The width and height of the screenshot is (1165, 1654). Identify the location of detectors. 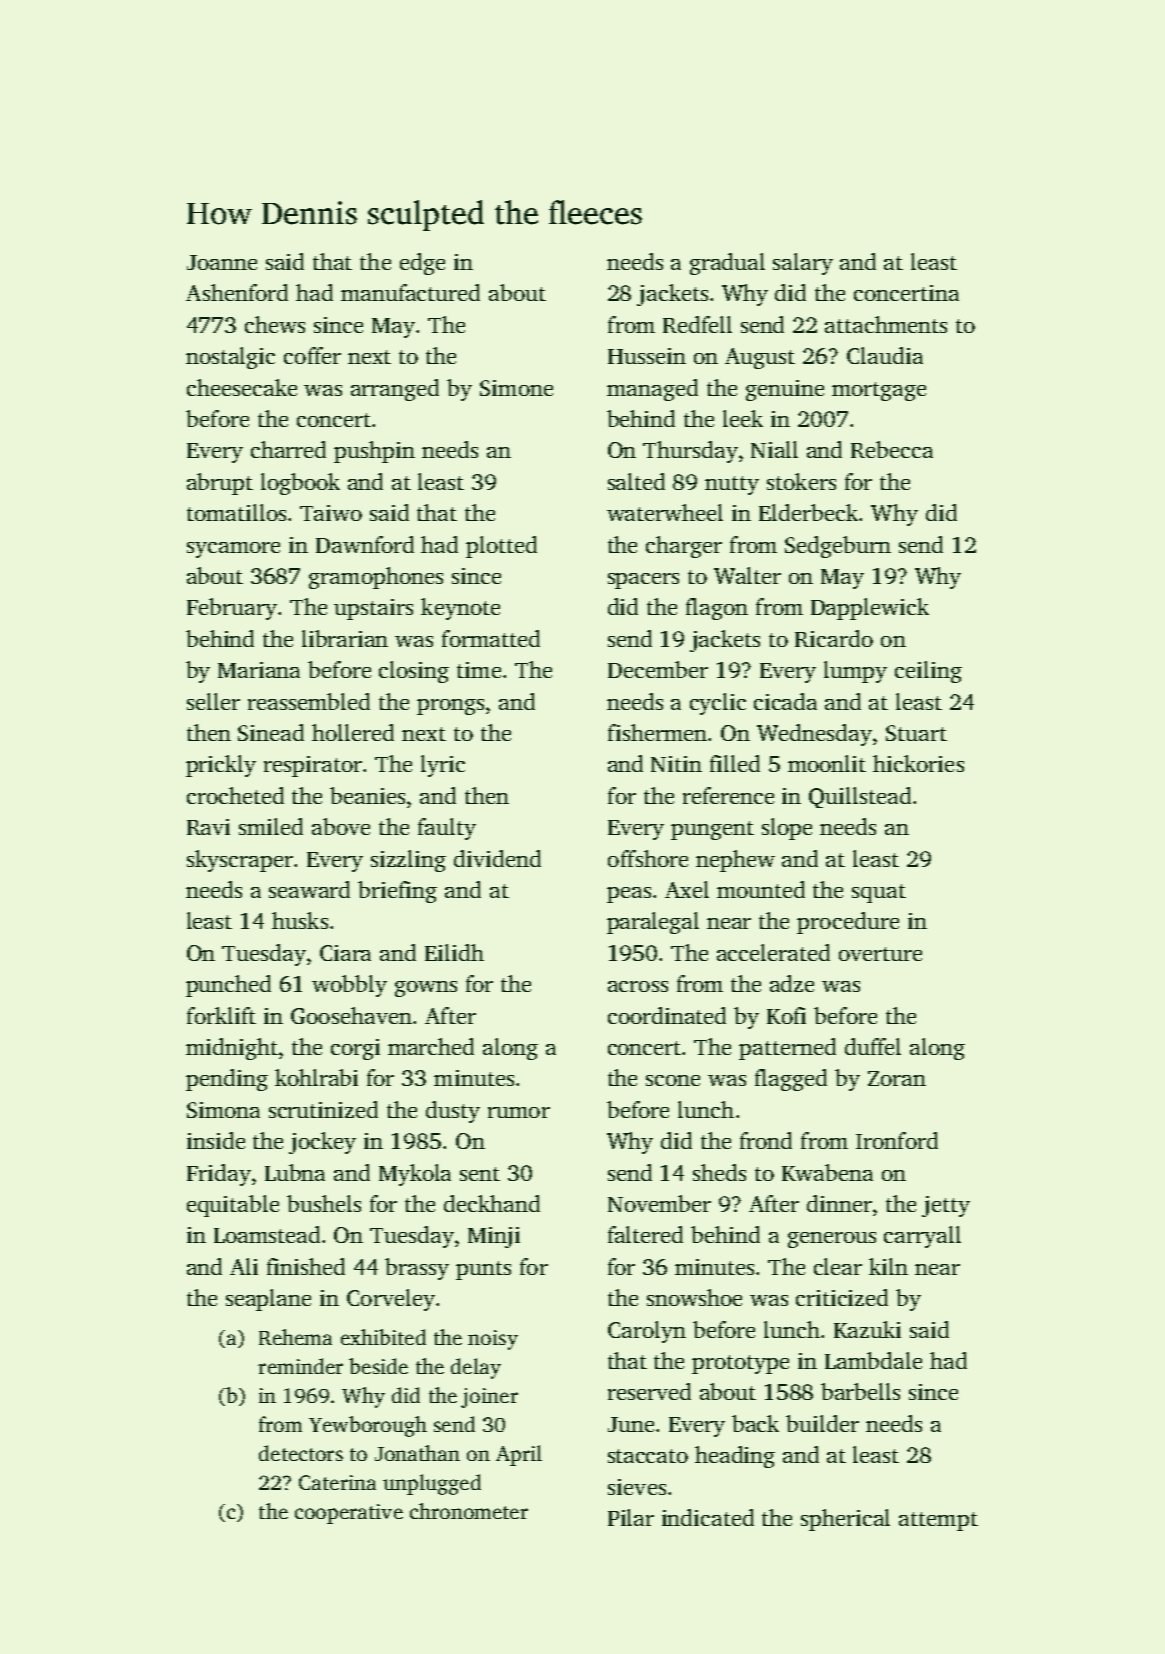
(301, 1453).
